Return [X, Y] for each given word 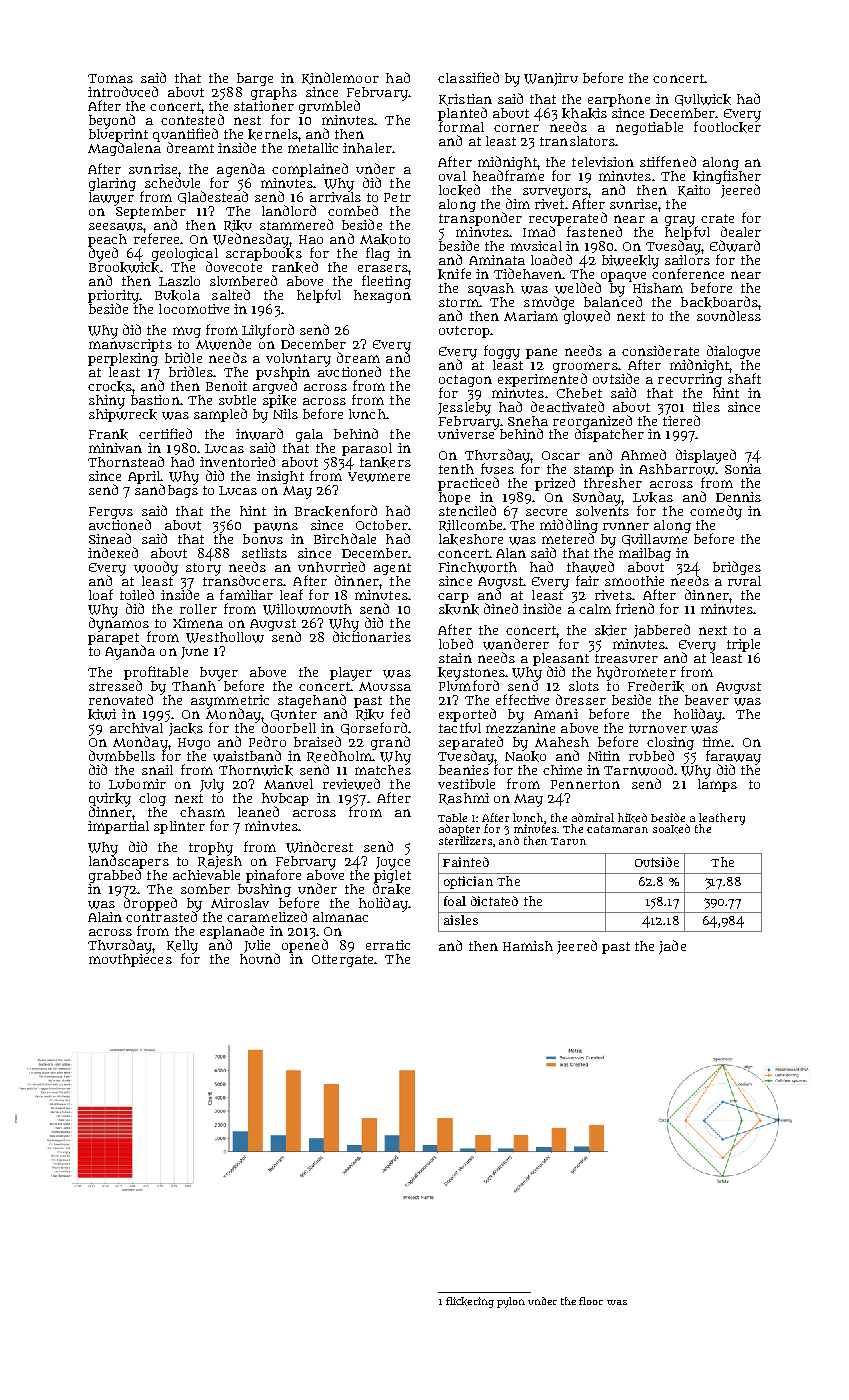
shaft [744, 378]
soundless [729, 315]
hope [454, 498]
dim [518, 203]
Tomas [110, 78]
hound [260, 958]
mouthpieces [130, 960]
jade [672, 947]
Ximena [198, 623]
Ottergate [342, 961]
